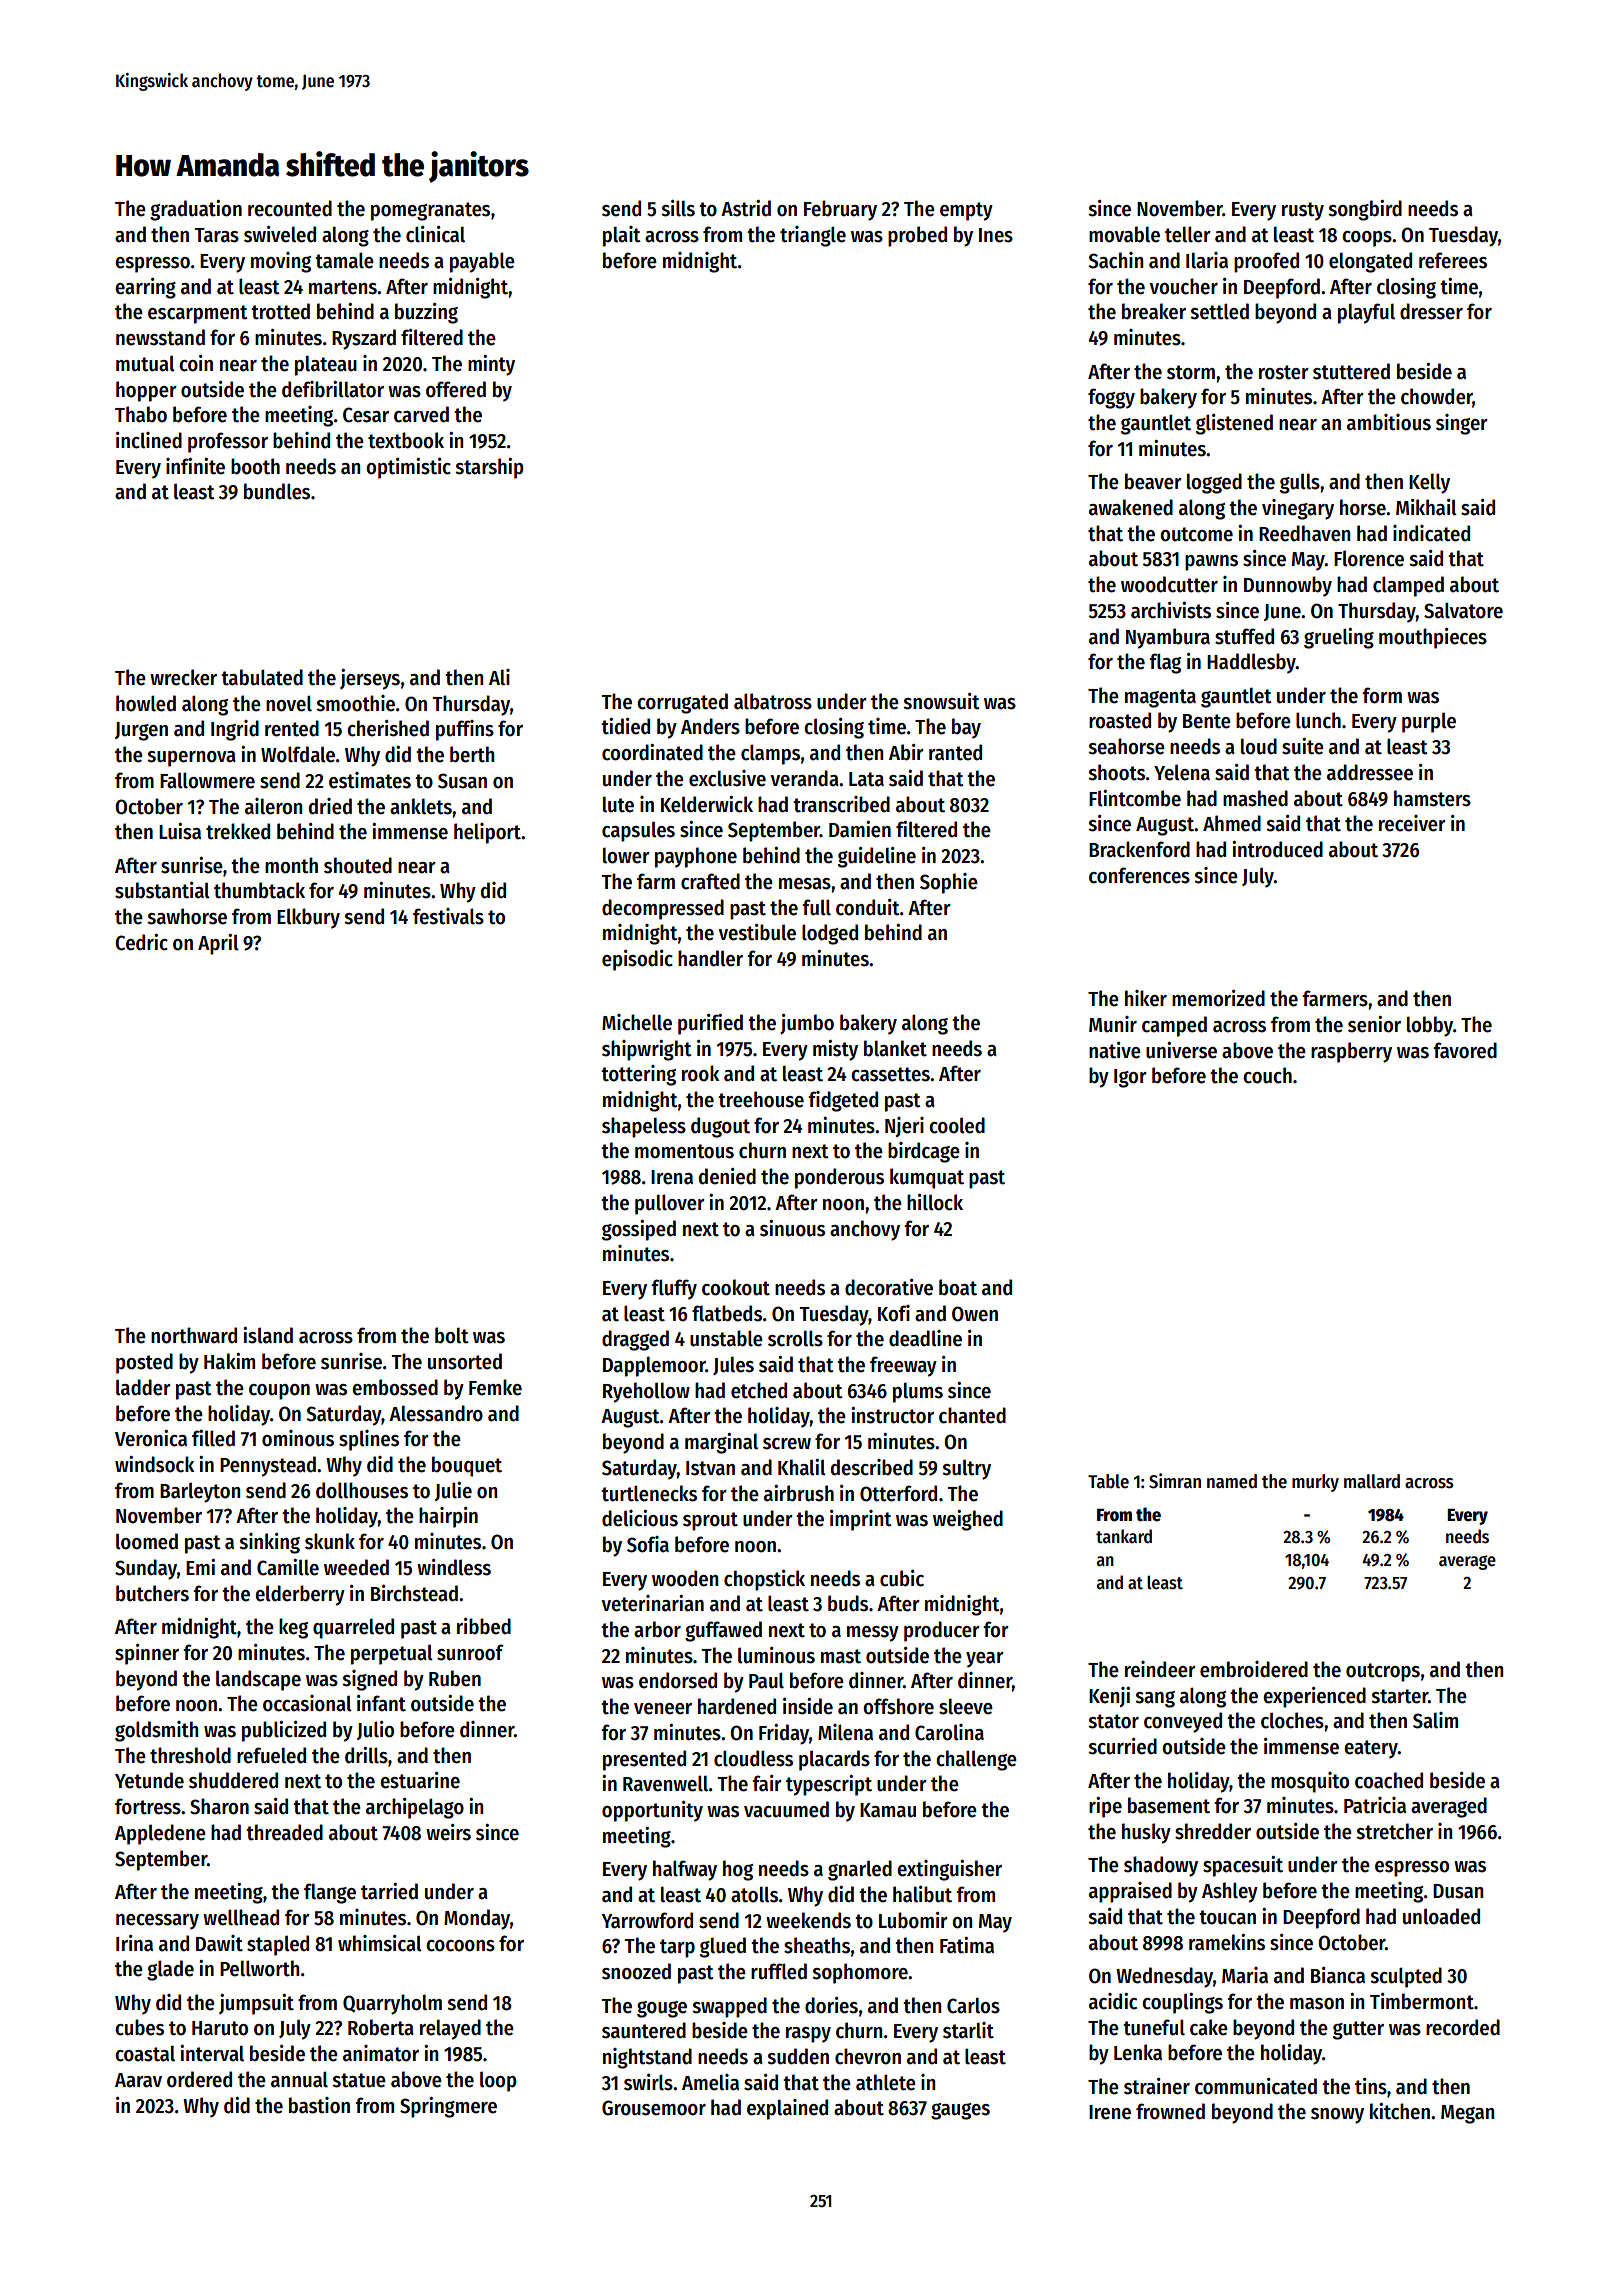  What do you see at coordinates (1394, 1831) in the image?
I see `stretcher` at bounding box center [1394, 1831].
